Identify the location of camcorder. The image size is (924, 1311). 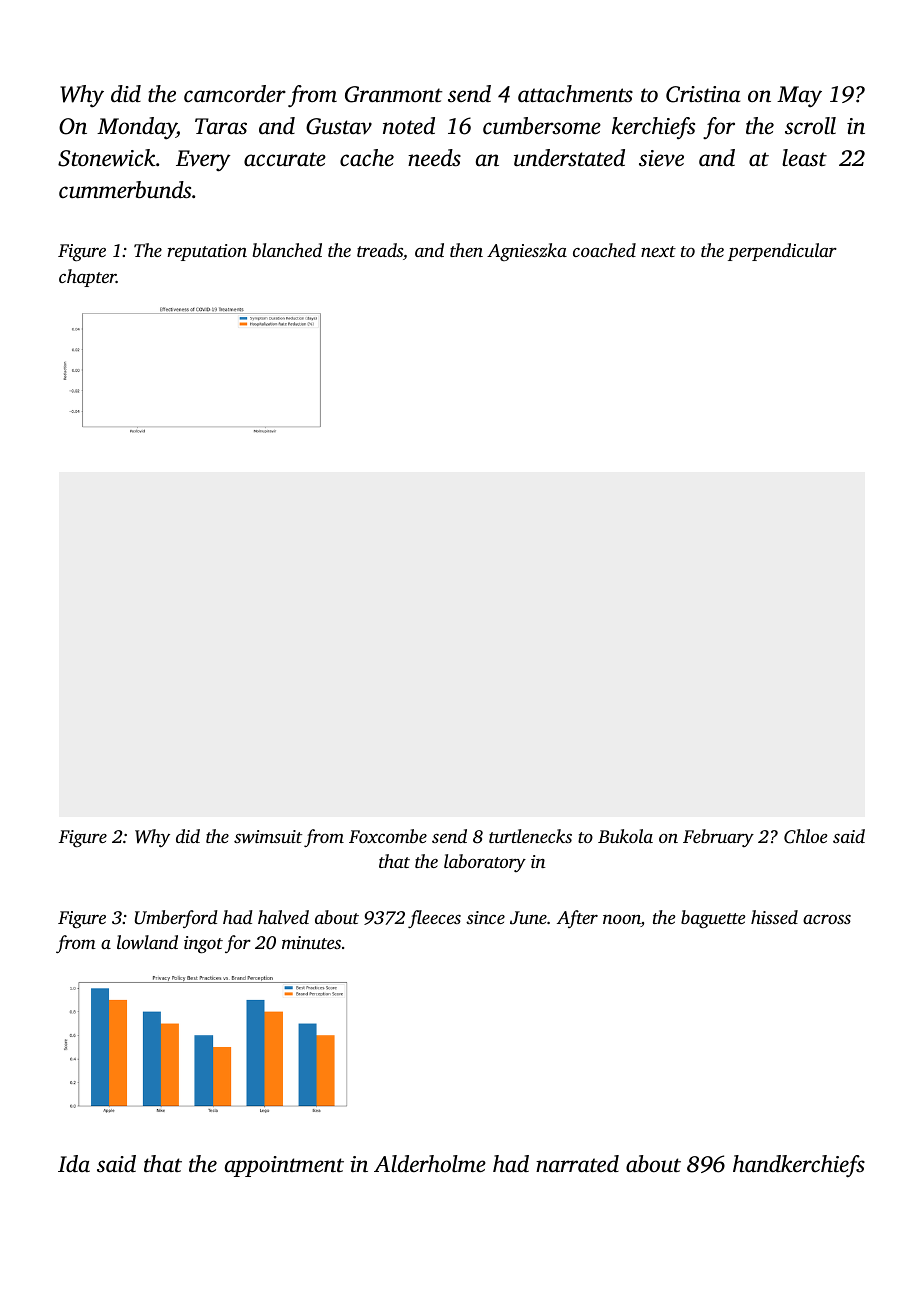
(235, 94).
